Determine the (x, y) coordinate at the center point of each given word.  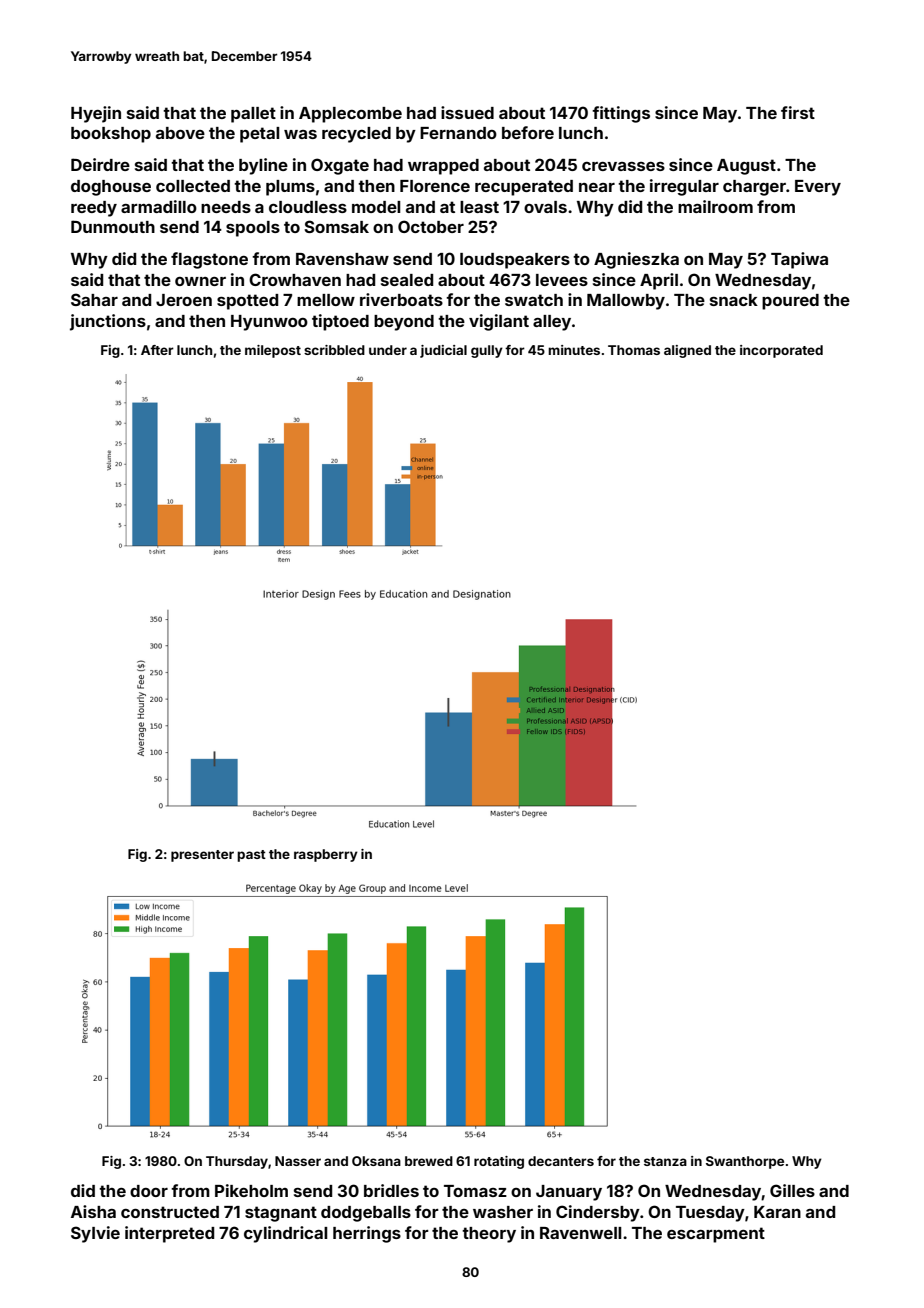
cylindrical (286, 1234)
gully (487, 351)
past (251, 856)
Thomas (634, 350)
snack (734, 300)
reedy (94, 209)
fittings (621, 114)
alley (552, 323)
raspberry (326, 855)
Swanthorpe (745, 1162)
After (157, 350)
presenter (202, 856)
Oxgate (340, 166)
